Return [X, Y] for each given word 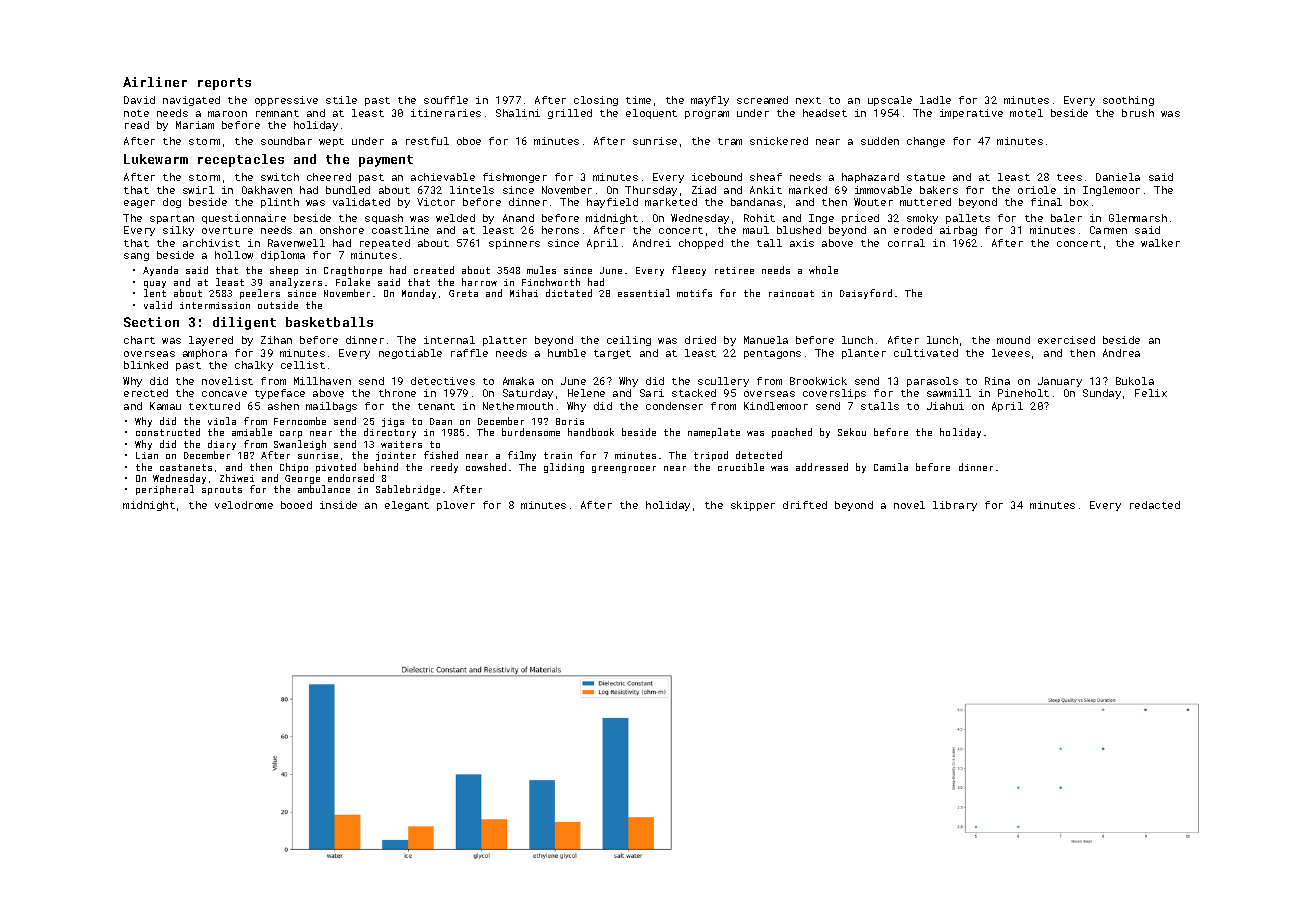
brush [1138, 113]
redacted [1155, 505]
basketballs [329, 322]
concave [224, 394]
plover [456, 506]
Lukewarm [156, 159]
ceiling [629, 341]
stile [341, 100]
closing [596, 101]
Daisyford [866, 294]
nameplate [714, 433]
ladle [935, 100]
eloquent [651, 114]
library [955, 506]
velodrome [244, 505]
